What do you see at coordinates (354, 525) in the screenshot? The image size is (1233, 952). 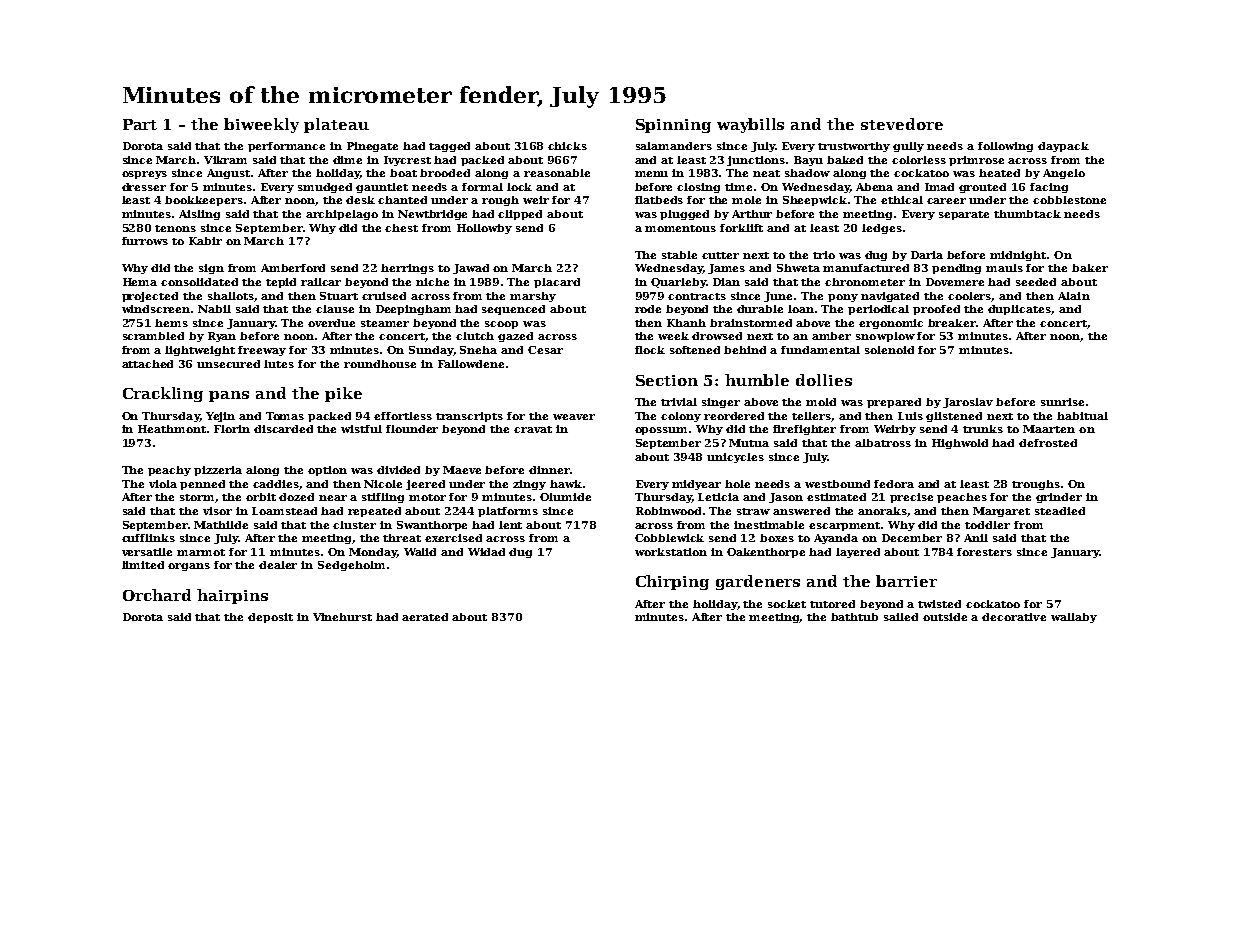 I see `cluster` at bounding box center [354, 525].
